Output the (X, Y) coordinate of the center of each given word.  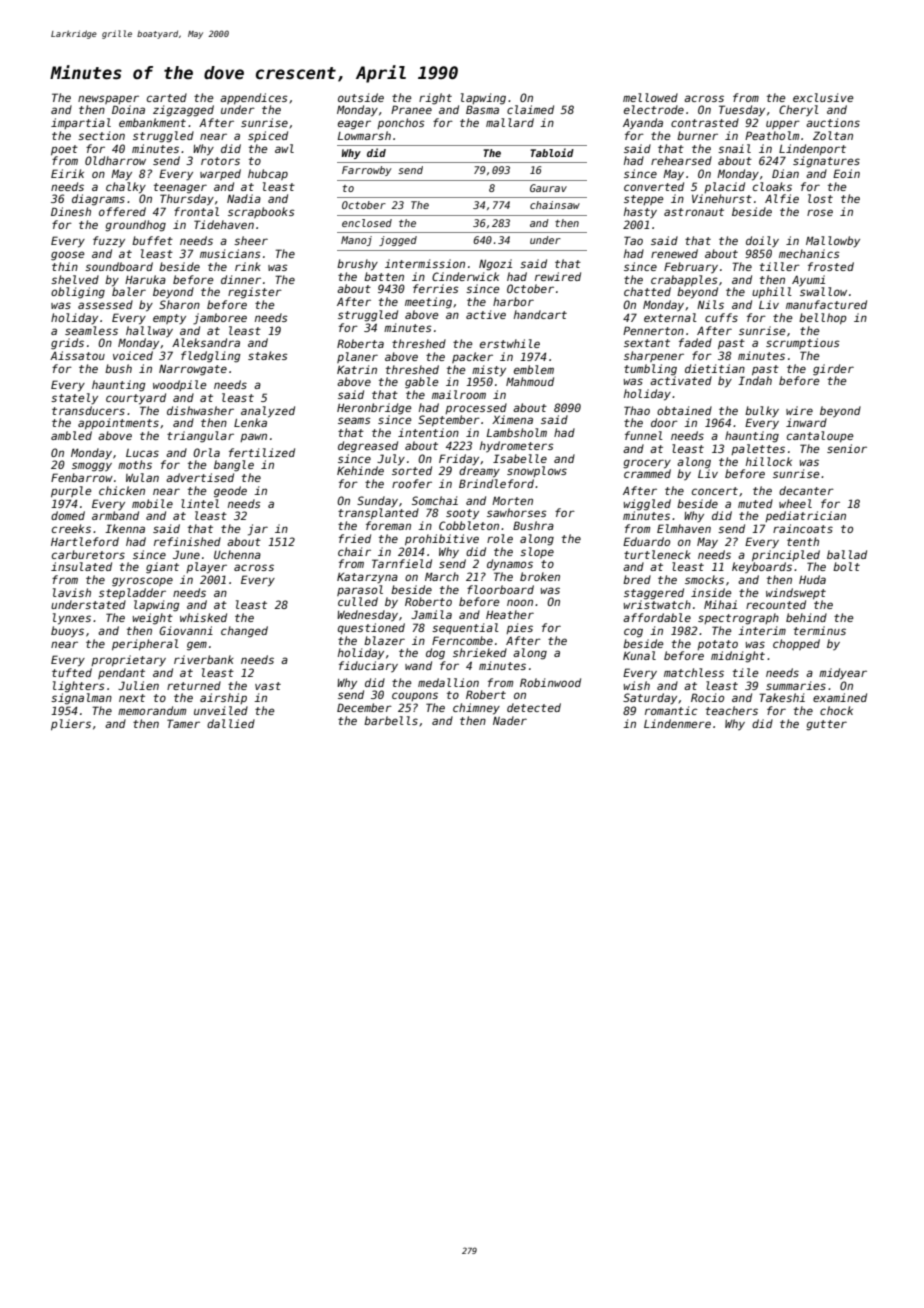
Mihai (720, 604)
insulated (81, 566)
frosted (831, 266)
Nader (510, 720)
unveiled (221, 710)
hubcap (268, 174)
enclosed (367, 223)
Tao (633, 240)
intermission (425, 263)
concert (715, 491)
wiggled (647, 505)
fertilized (262, 452)
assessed (105, 304)
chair (354, 551)
